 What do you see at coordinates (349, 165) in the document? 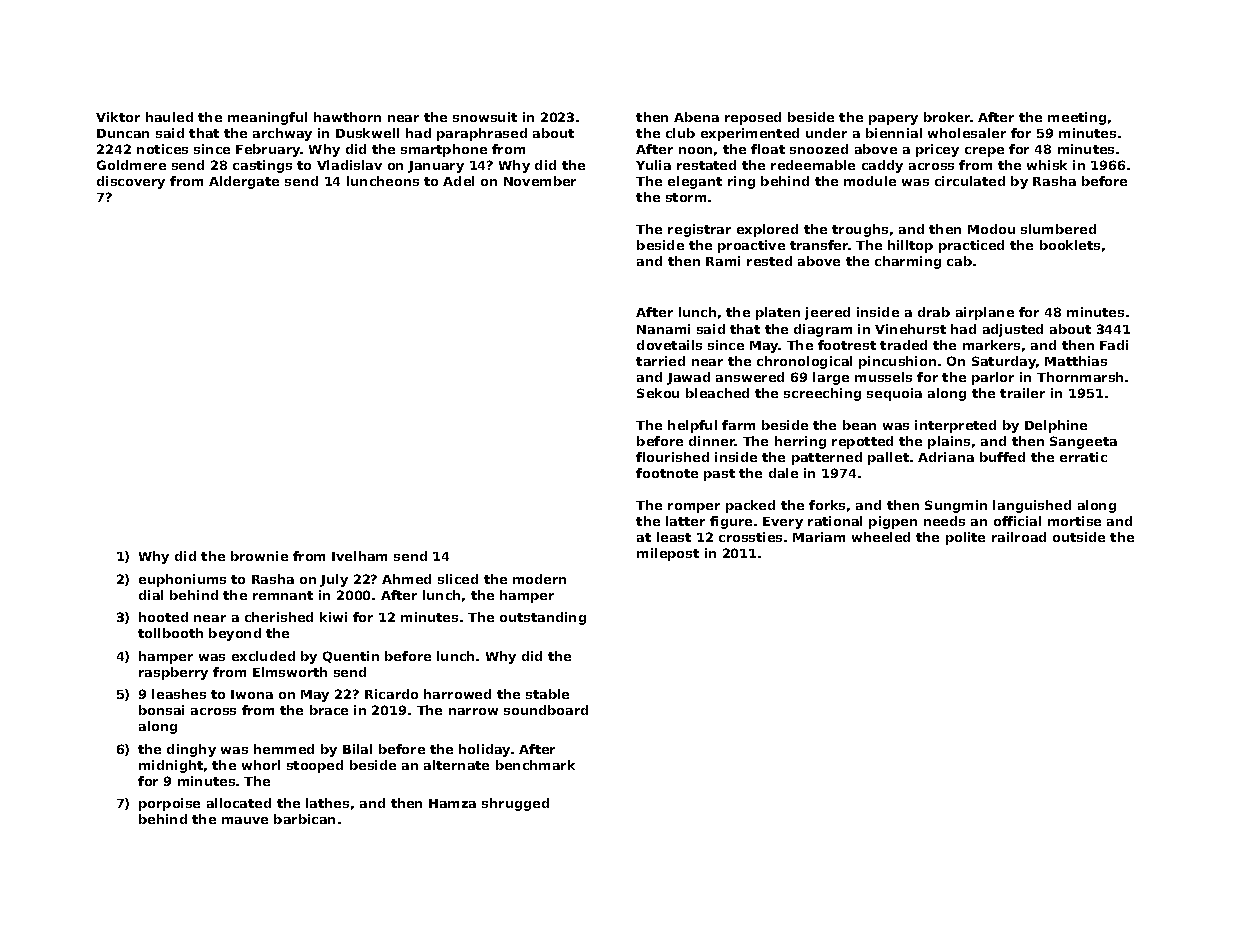
I see `Vladislav` at bounding box center [349, 165].
